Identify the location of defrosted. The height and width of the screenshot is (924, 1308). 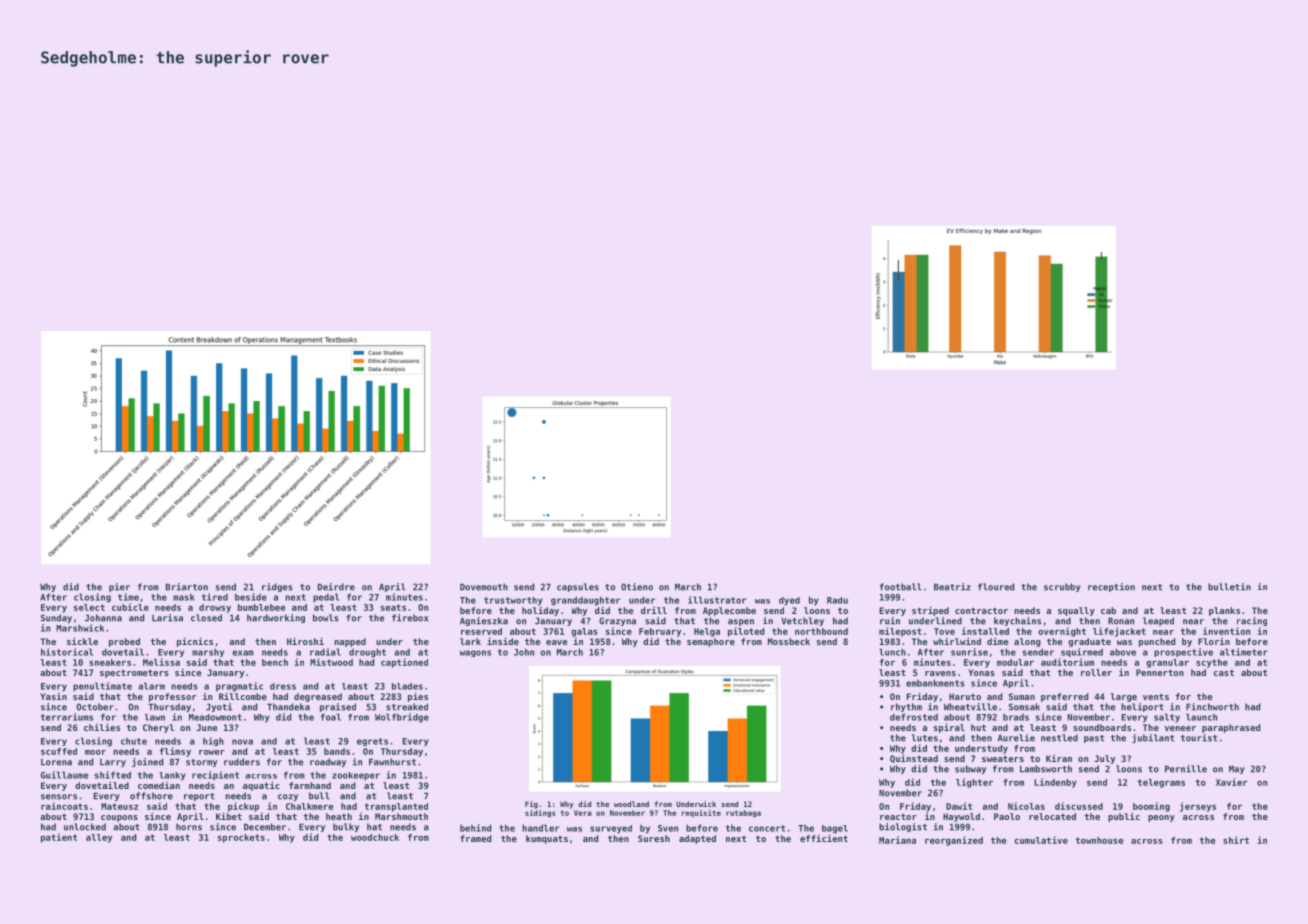
(914, 717).
